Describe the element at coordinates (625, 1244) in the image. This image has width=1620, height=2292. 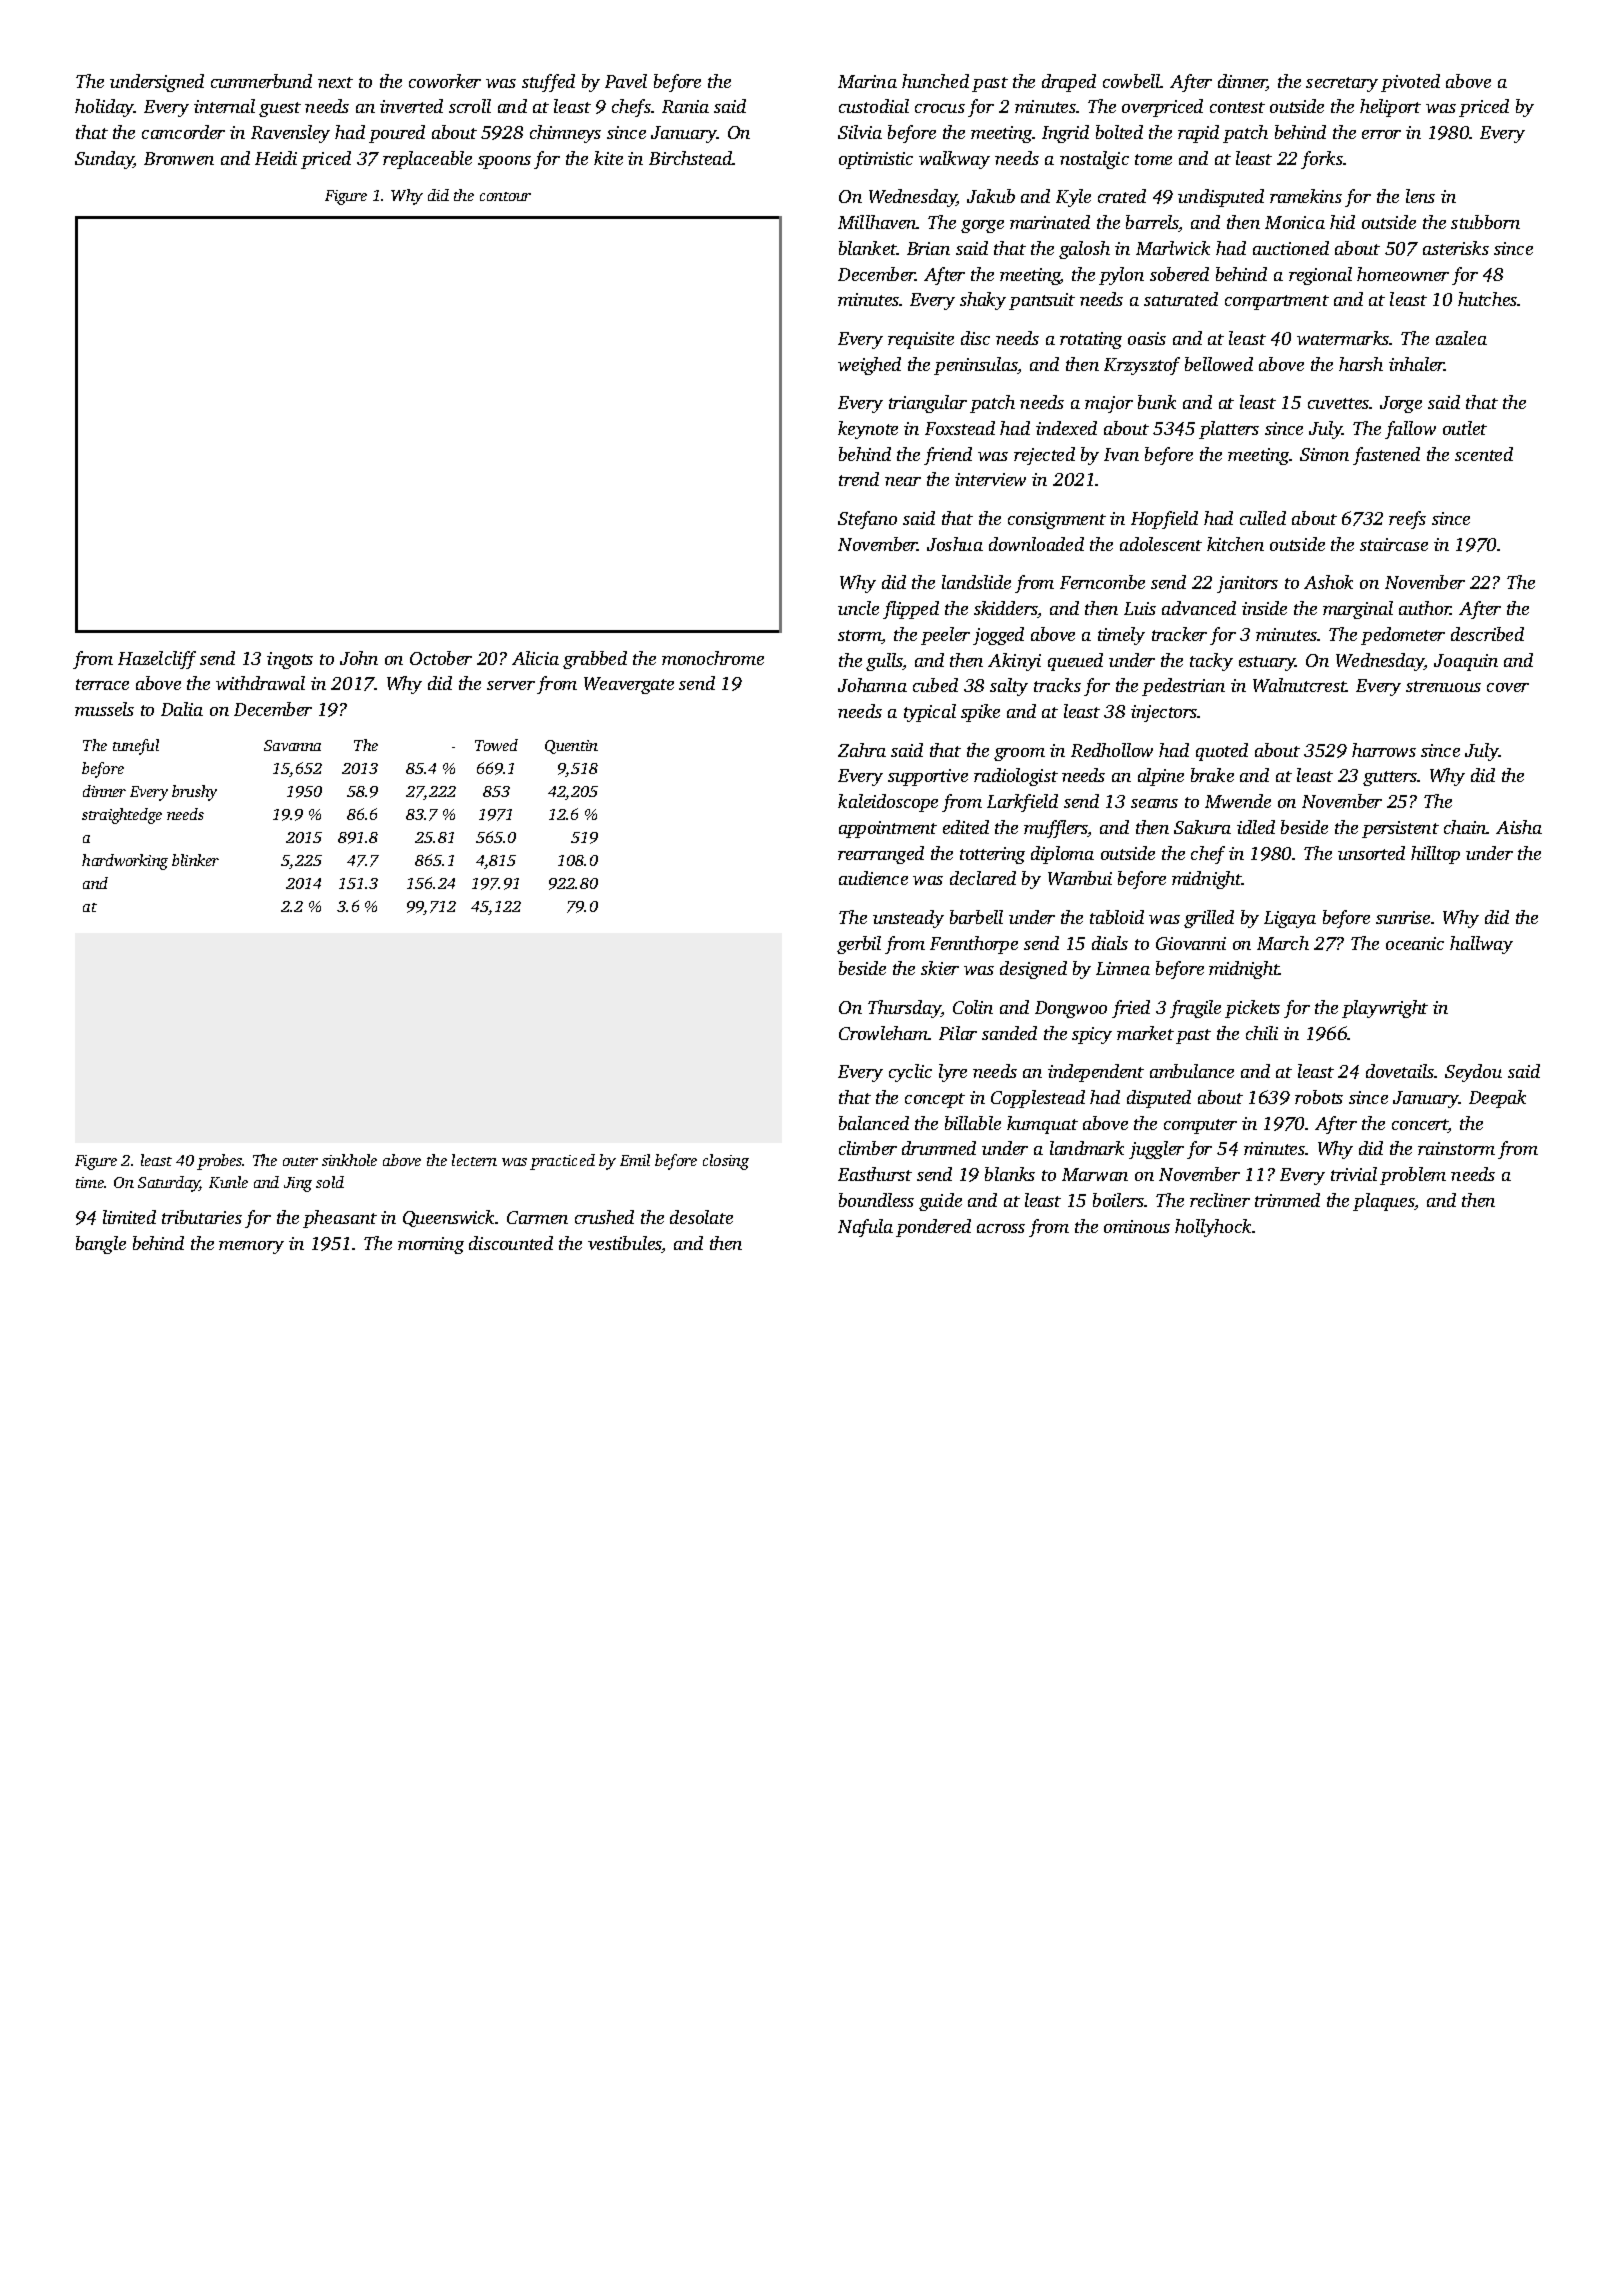
I see `vestibules` at that location.
